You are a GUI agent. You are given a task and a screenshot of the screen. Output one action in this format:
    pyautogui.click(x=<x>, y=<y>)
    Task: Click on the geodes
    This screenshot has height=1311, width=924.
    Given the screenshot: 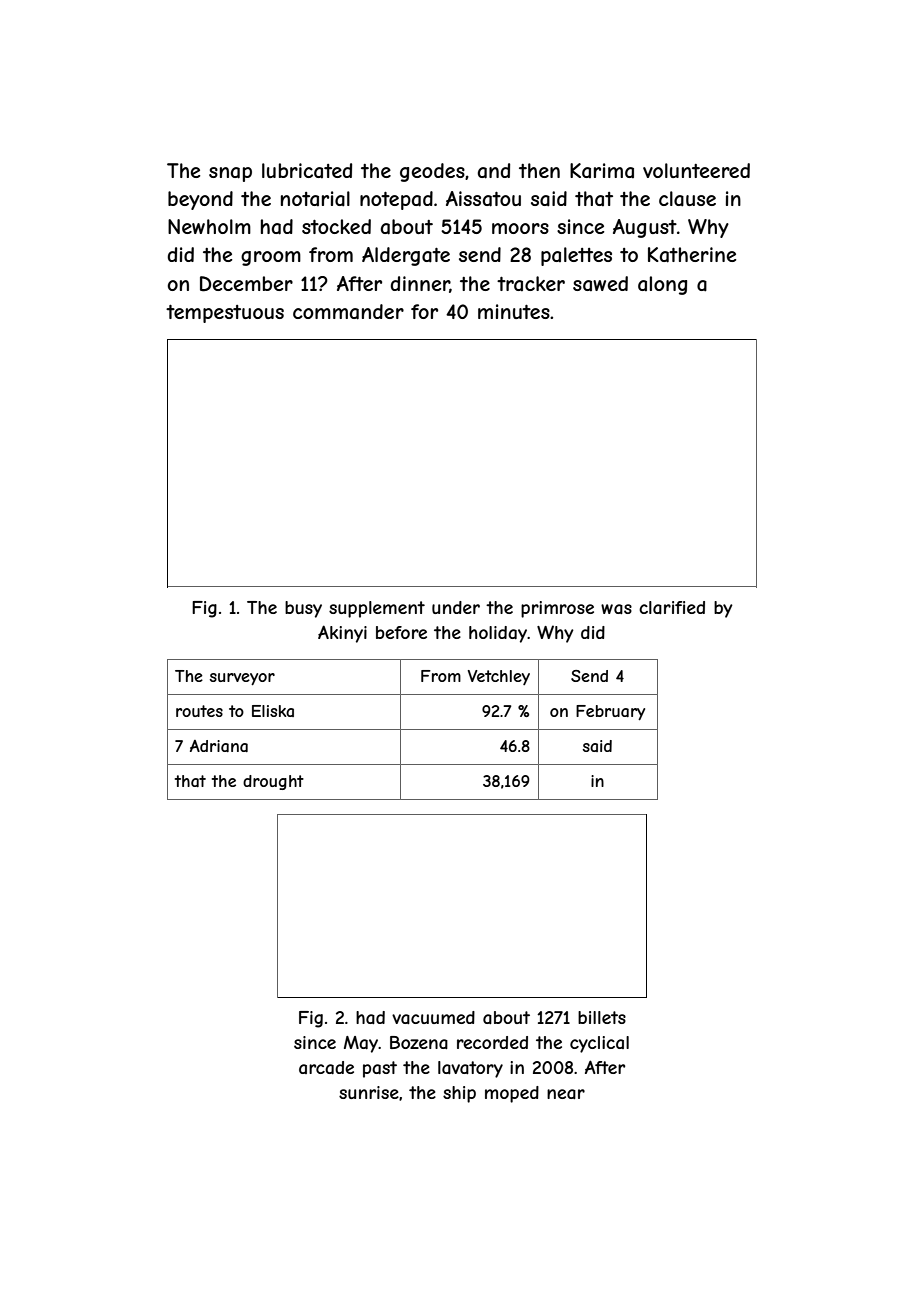 What is the action you would take?
    pyautogui.click(x=432, y=172)
